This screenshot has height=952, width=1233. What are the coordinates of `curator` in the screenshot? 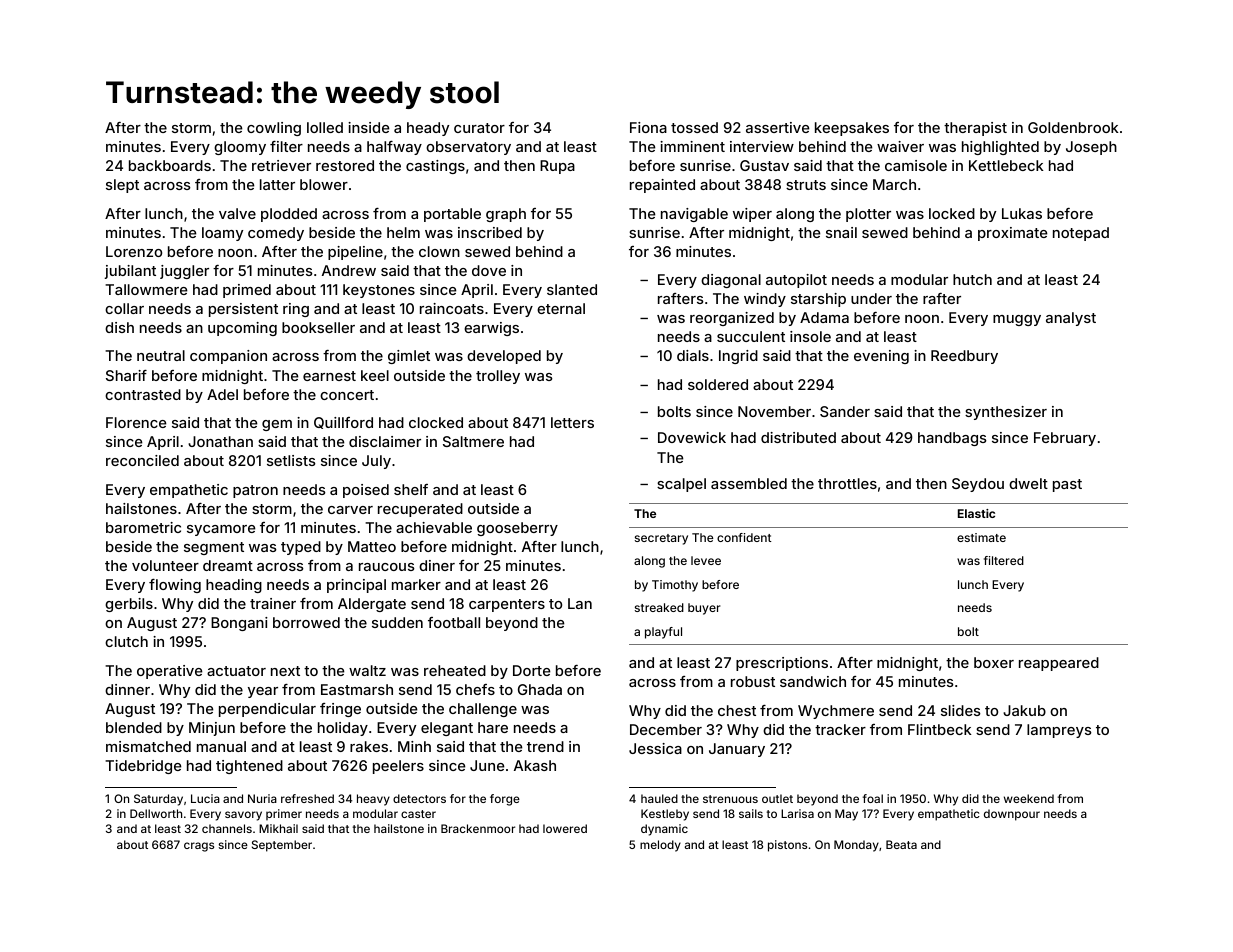 It's located at (479, 128).
